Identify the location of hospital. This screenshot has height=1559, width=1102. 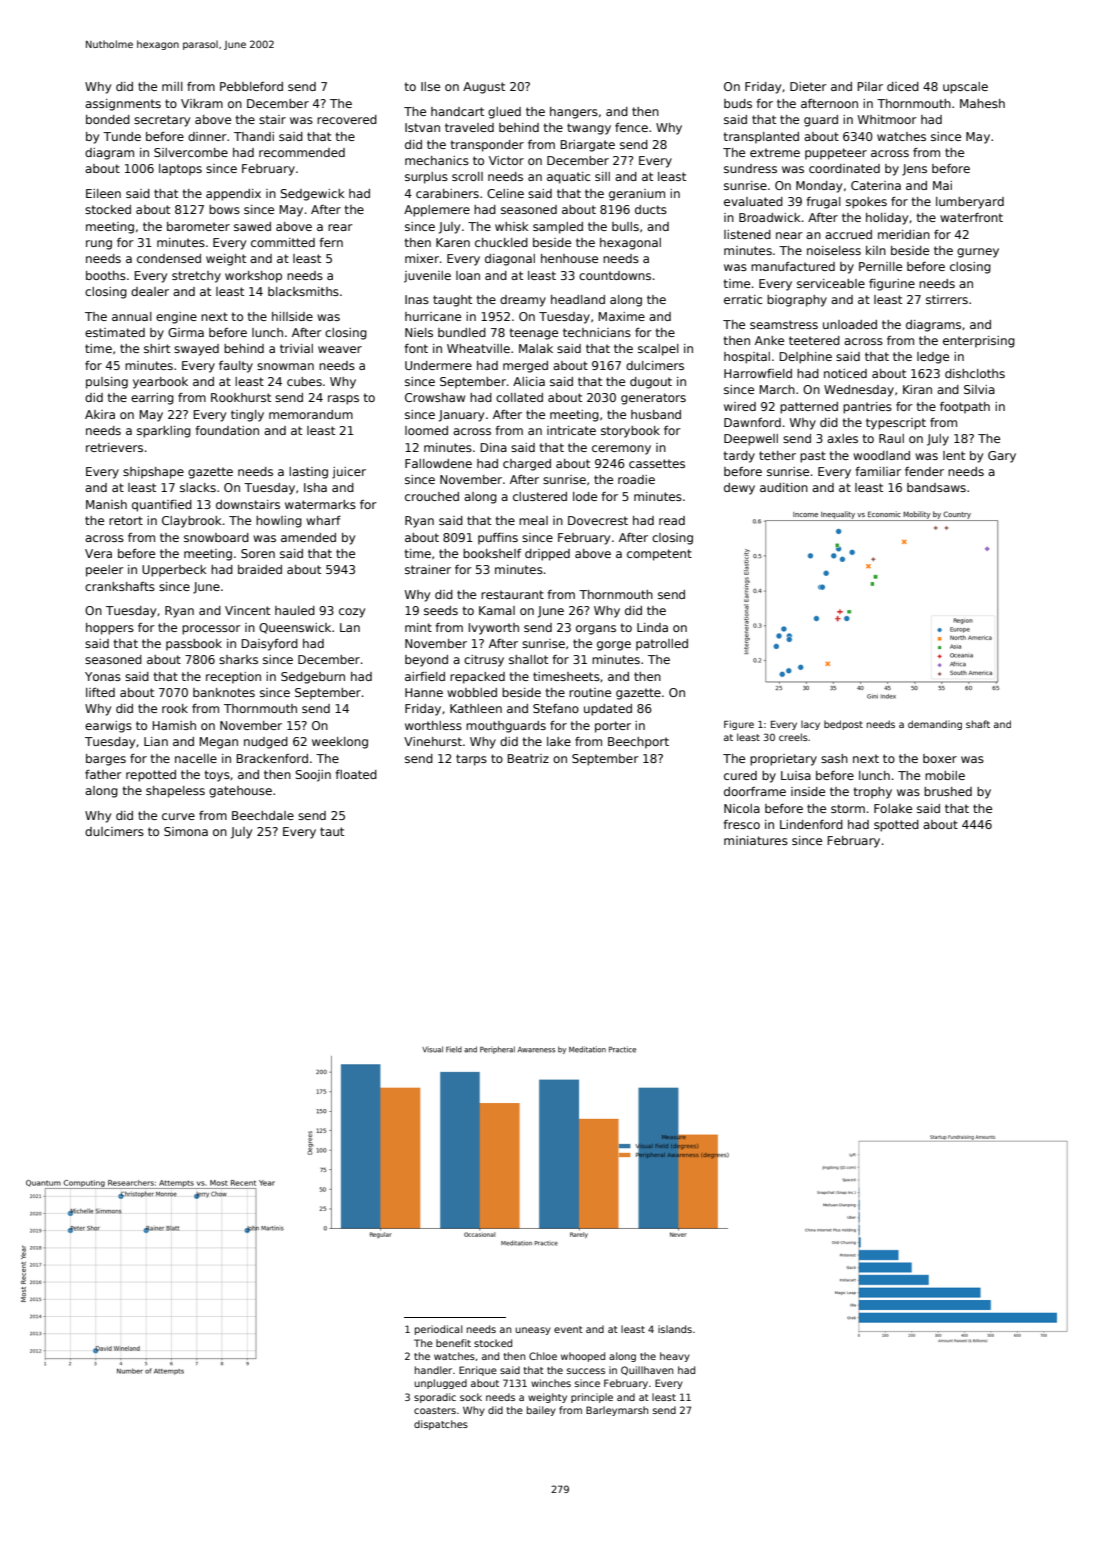
(747, 358).
